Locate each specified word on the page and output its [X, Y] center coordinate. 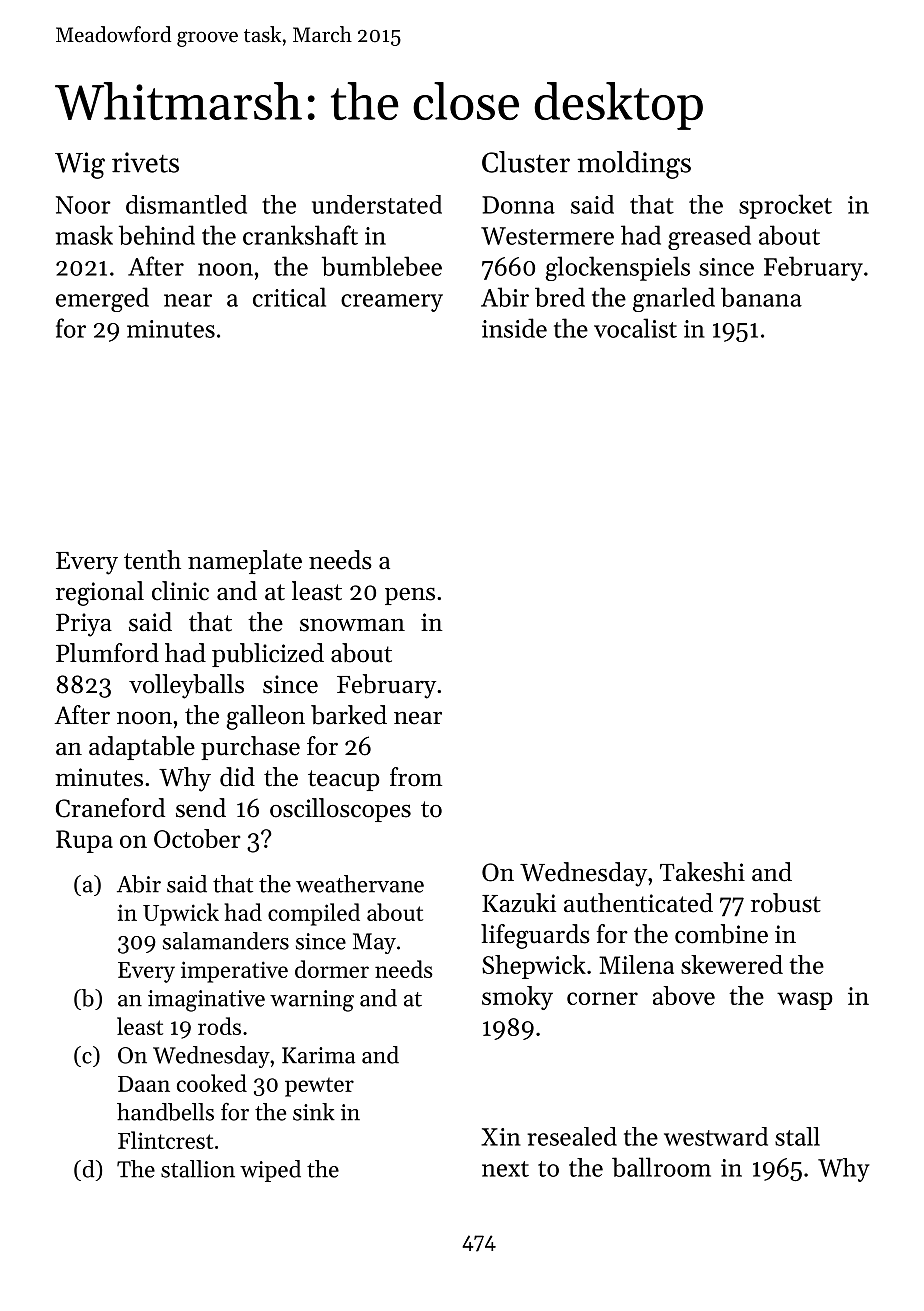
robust [786, 903]
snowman [352, 625]
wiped [270, 1171]
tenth [152, 560]
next [505, 1169]
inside [514, 328]
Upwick [181, 914]
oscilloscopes [340, 810]
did [237, 777]
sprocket [785, 206]
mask [84, 235]
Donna [518, 205]
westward [716, 1136]
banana [761, 297]
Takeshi [702, 872]
